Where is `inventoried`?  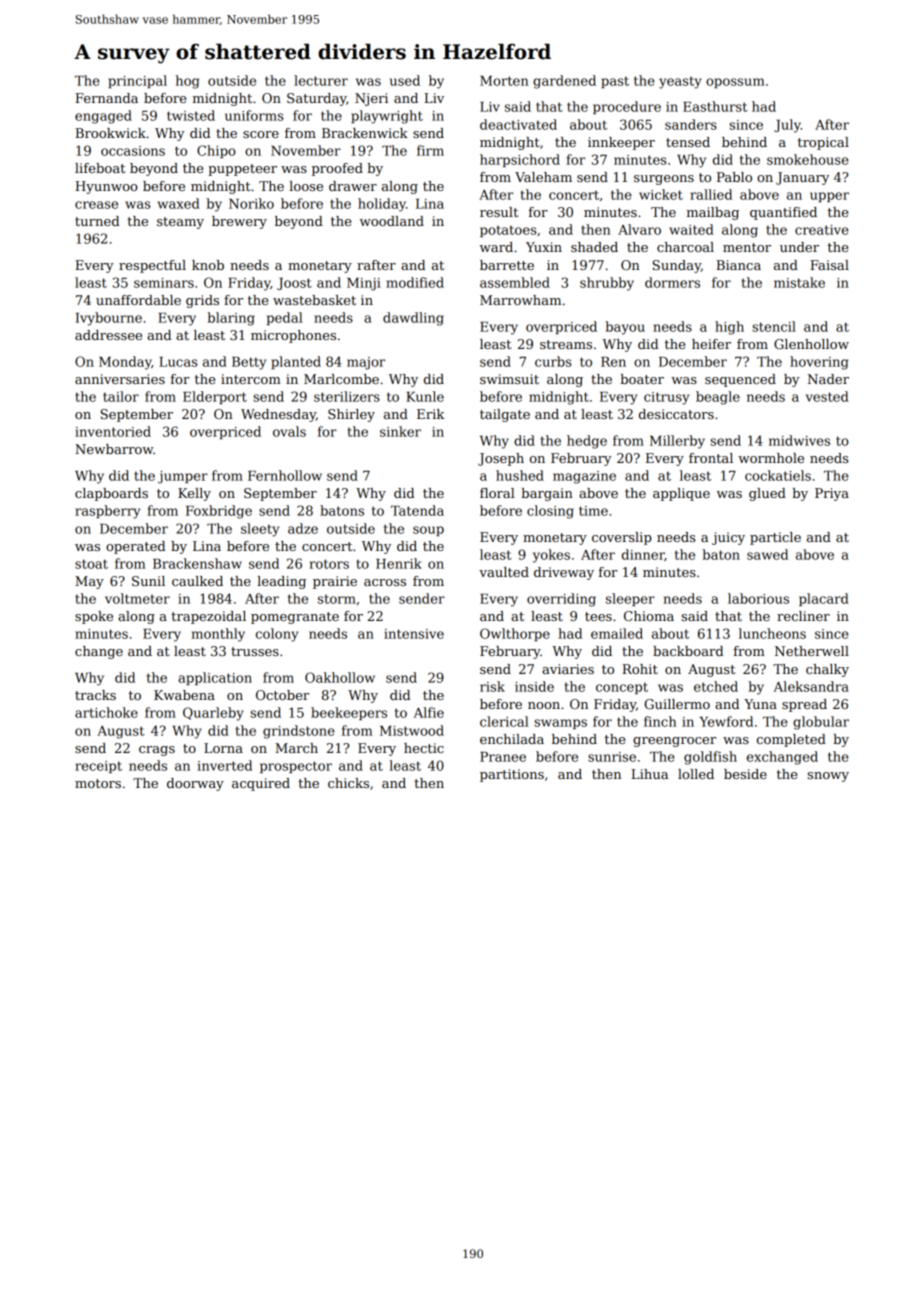 inventoried is located at coordinates (113, 431).
